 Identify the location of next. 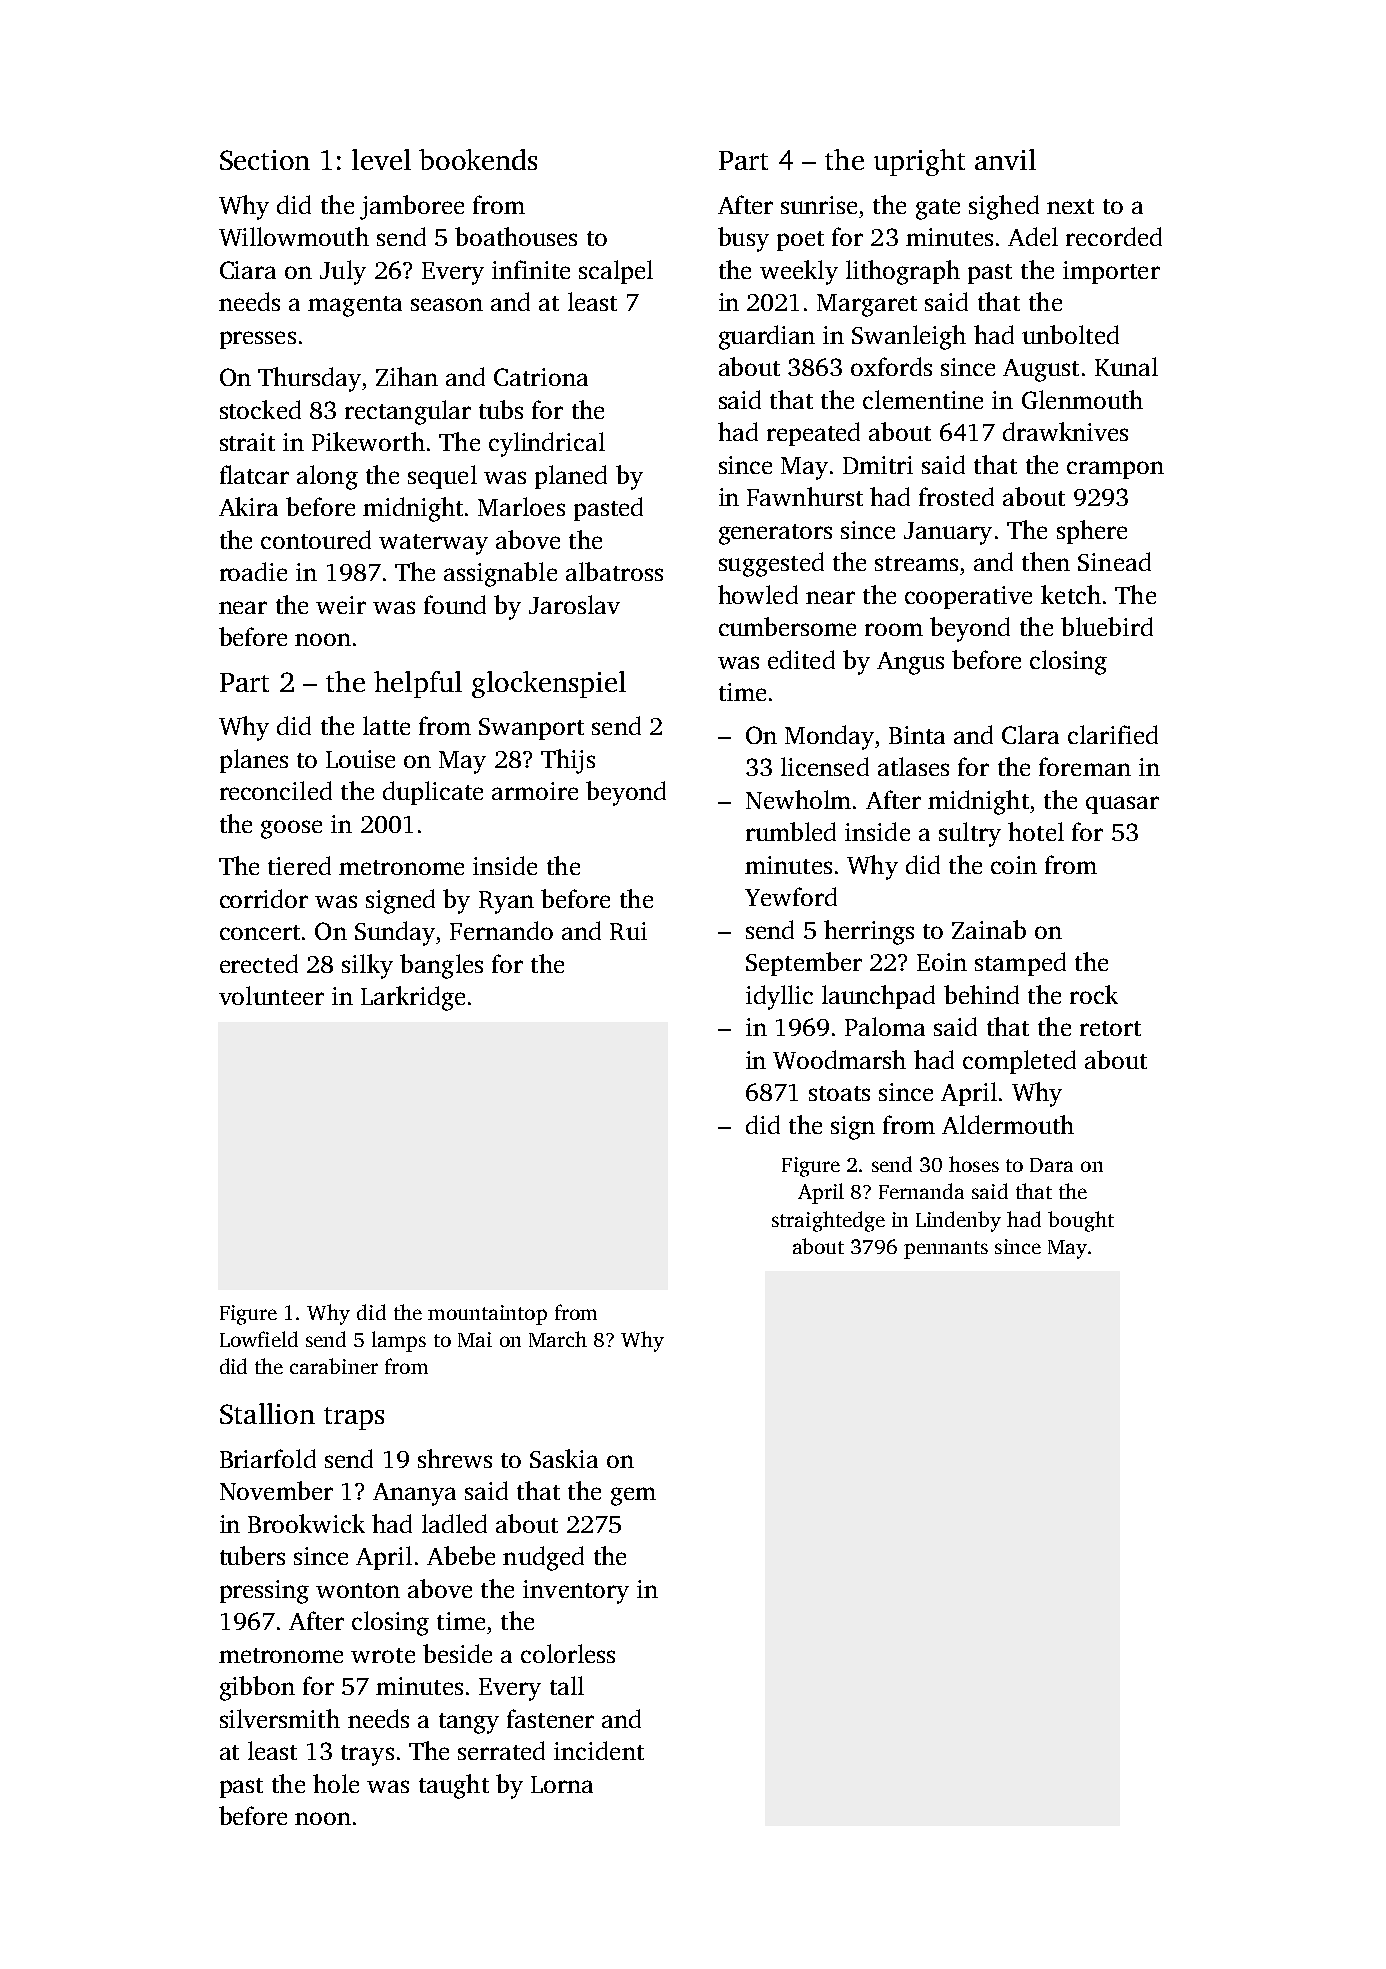
(1070, 206).
